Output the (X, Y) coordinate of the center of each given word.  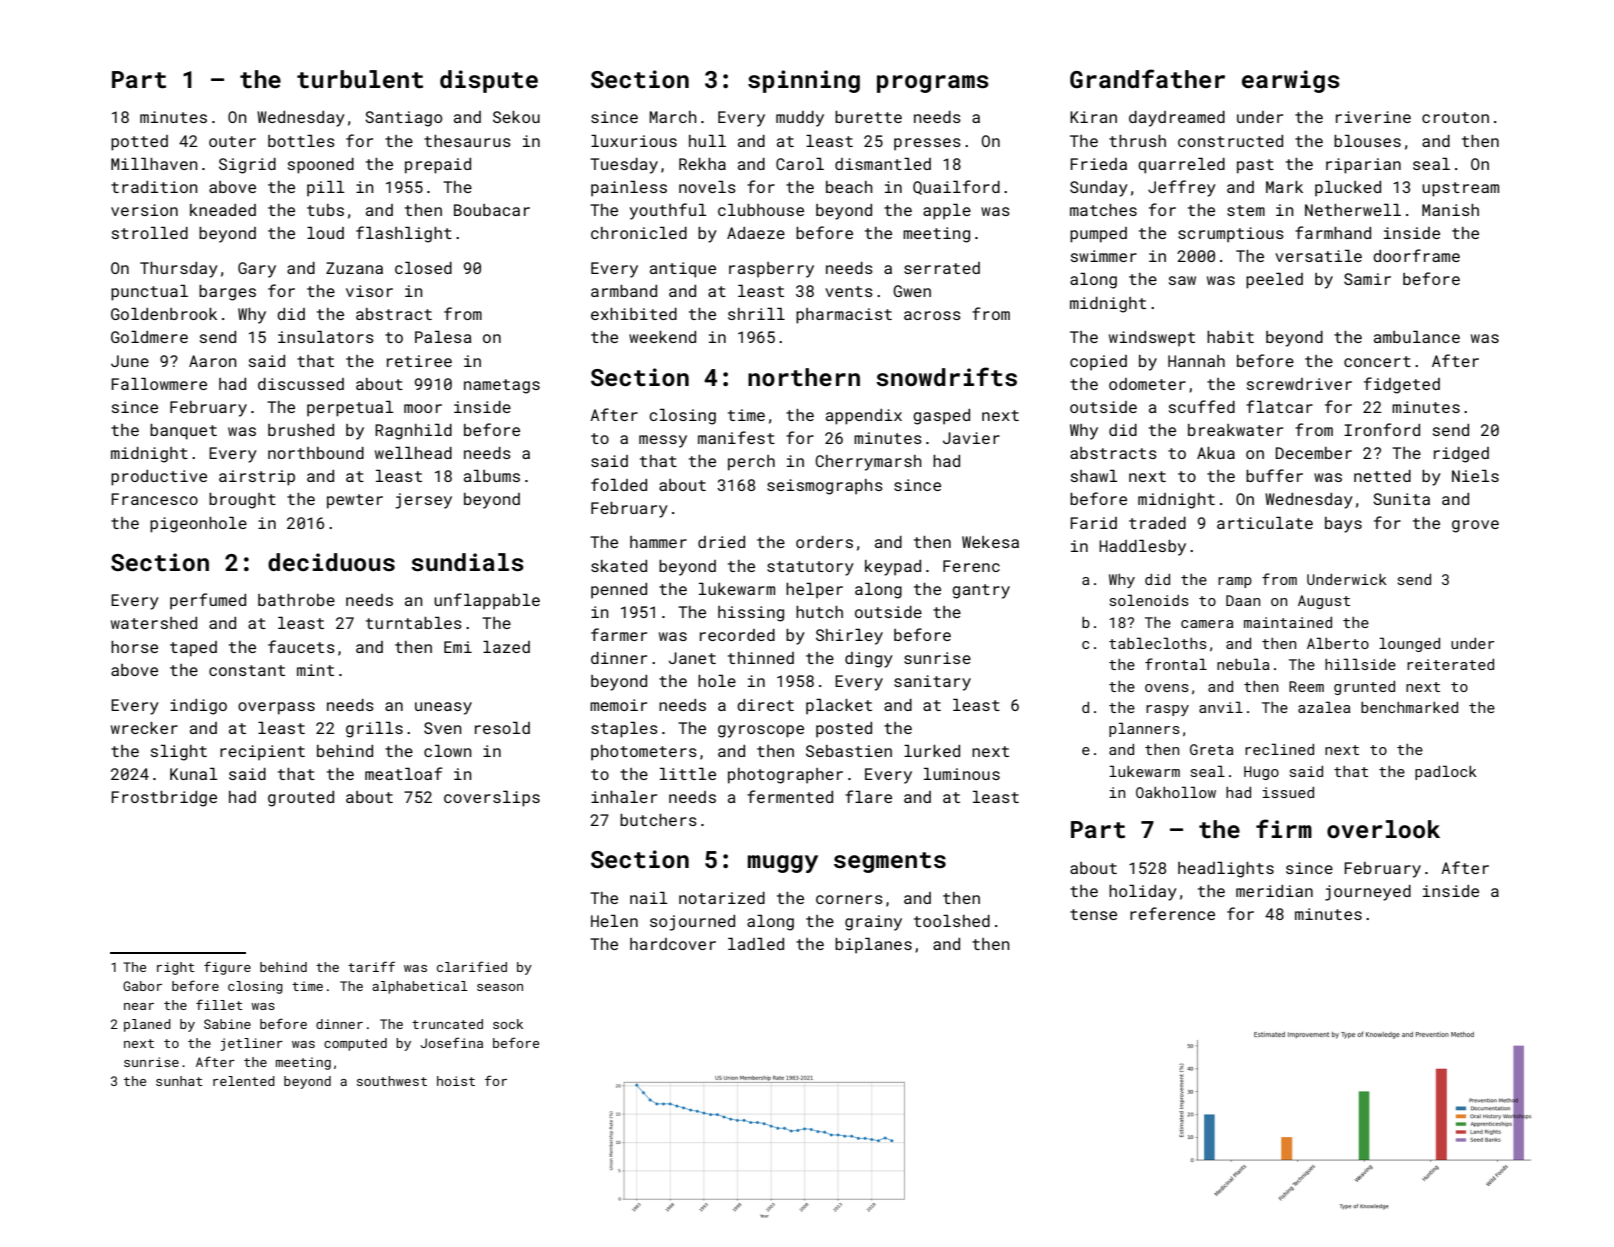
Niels (1475, 476)
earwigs (1291, 81)
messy (663, 441)
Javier (971, 438)
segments (890, 862)
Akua (1216, 453)
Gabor (142, 986)
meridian (1274, 891)
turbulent (360, 79)
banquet (183, 432)
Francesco (154, 499)
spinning (804, 81)
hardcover (673, 944)
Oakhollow (1176, 792)
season (500, 987)
